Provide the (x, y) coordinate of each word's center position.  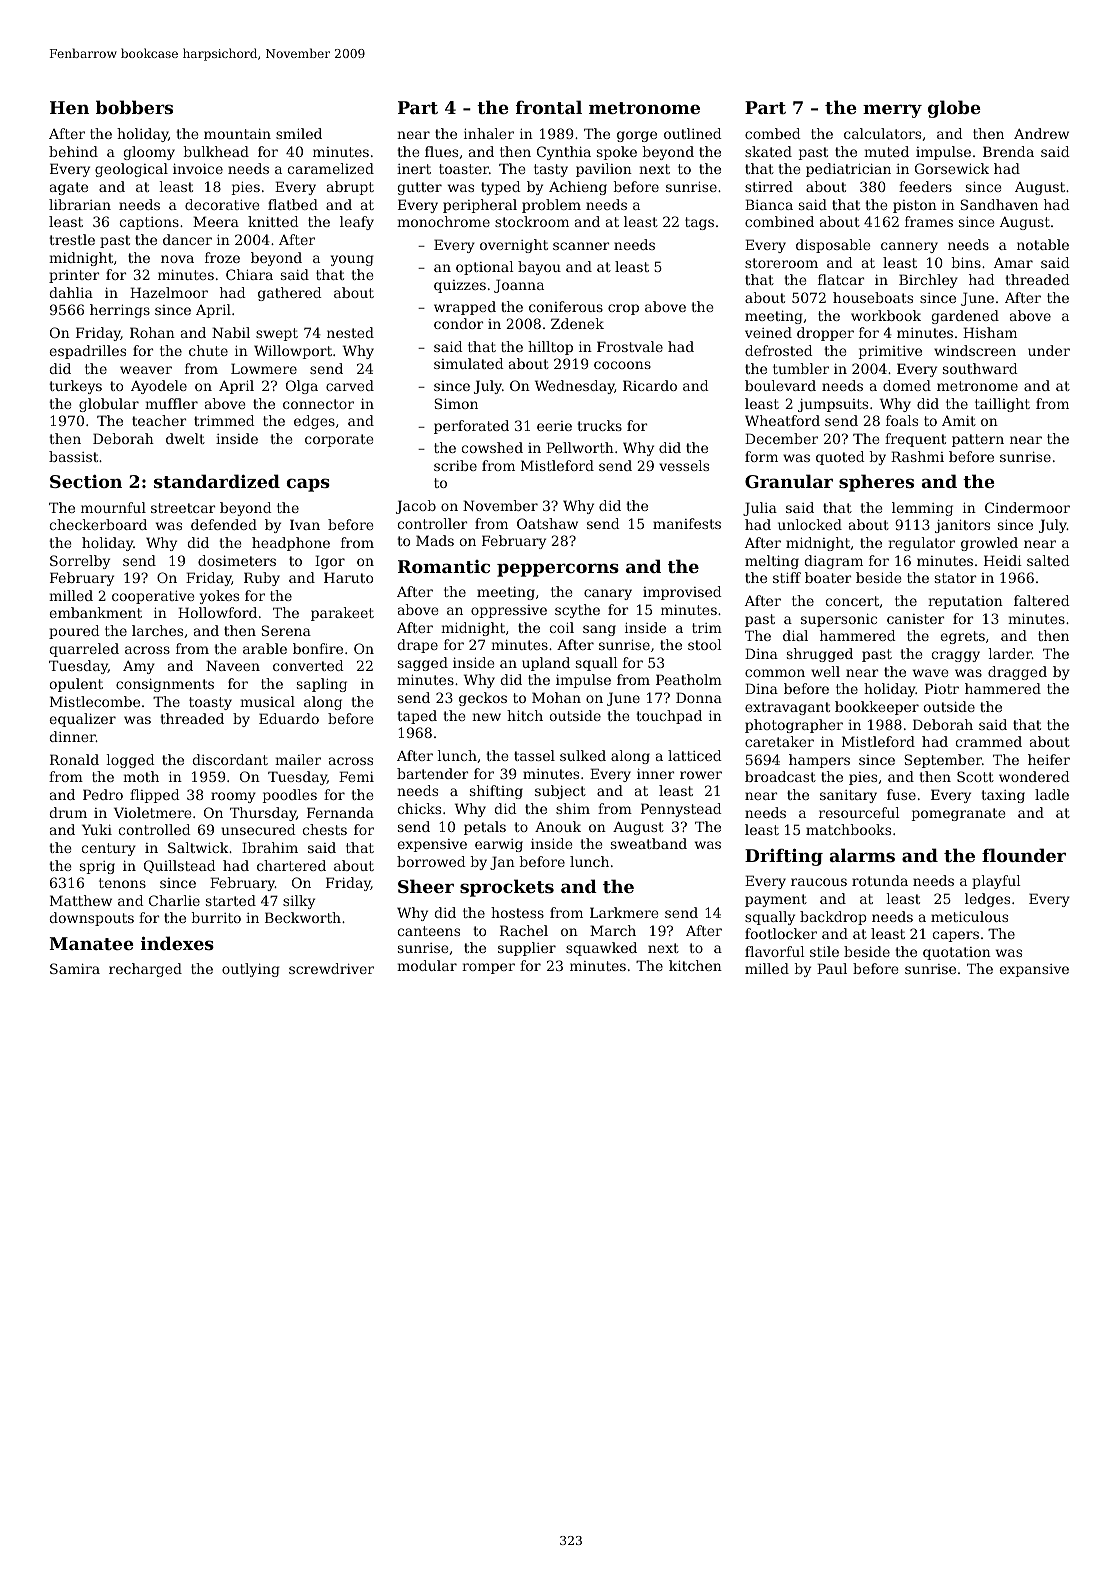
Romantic (444, 566)
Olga (302, 387)
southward (980, 368)
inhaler (489, 133)
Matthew (81, 900)
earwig (499, 845)
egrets (962, 637)
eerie (554, 426)
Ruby (262, 579)
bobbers (134, 107)
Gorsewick (952, 168)
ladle (1052, 794)
